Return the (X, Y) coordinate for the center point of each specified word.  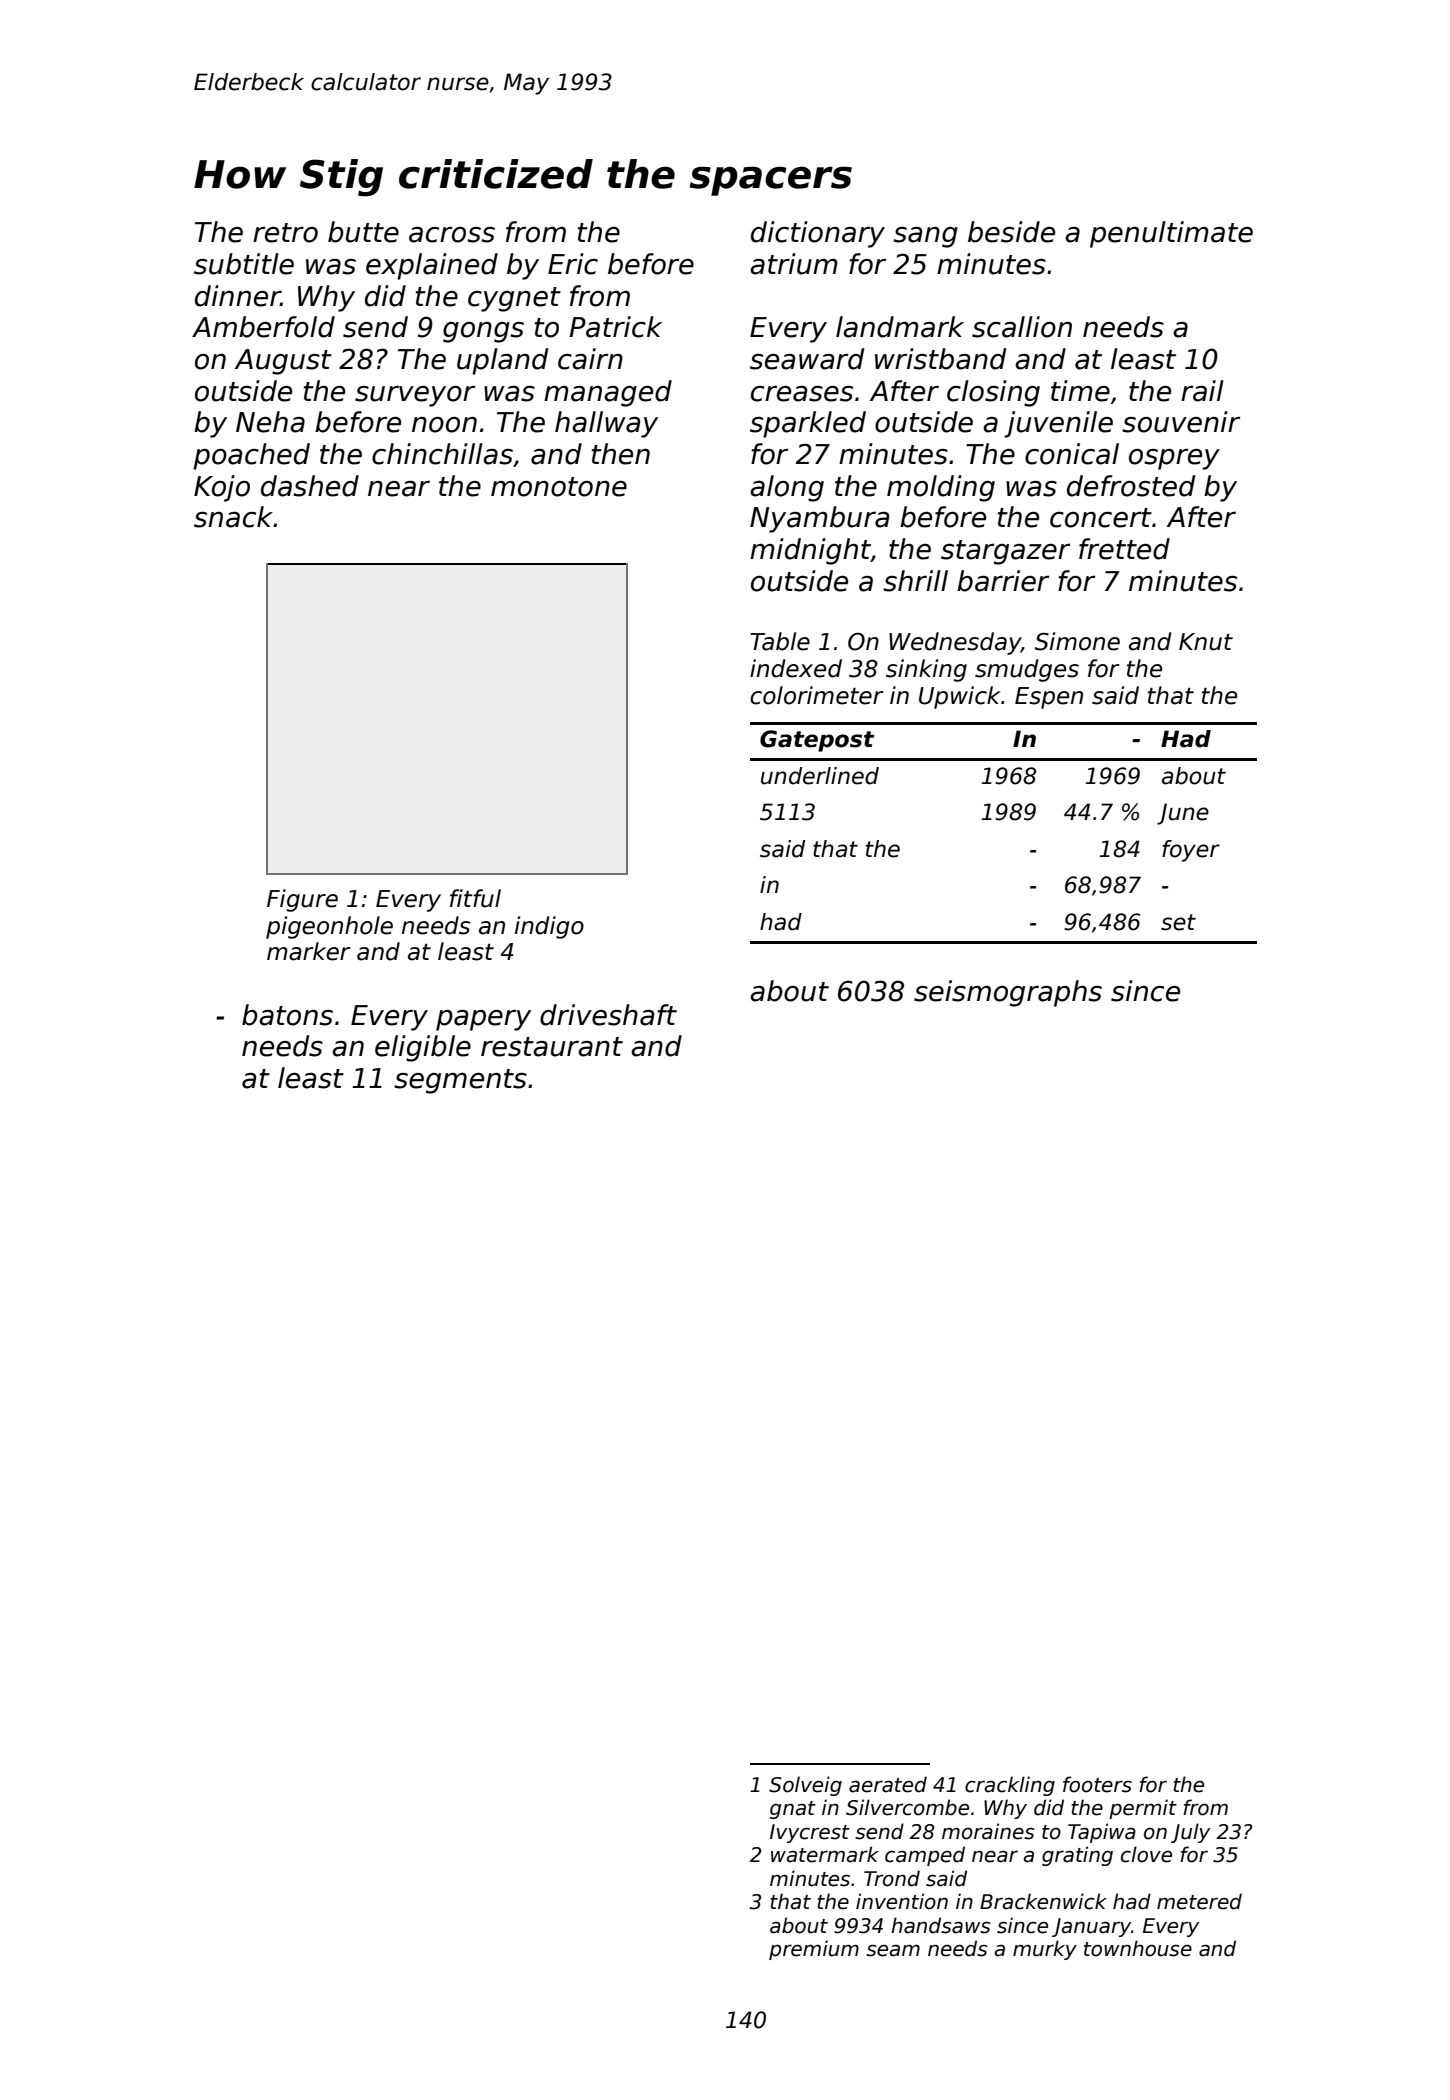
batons (287, 1015)
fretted (1124, 549)
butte (363, 232)
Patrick (615, 327)
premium (814, 1950)
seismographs (1008, 993)
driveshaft (608, 1015)
